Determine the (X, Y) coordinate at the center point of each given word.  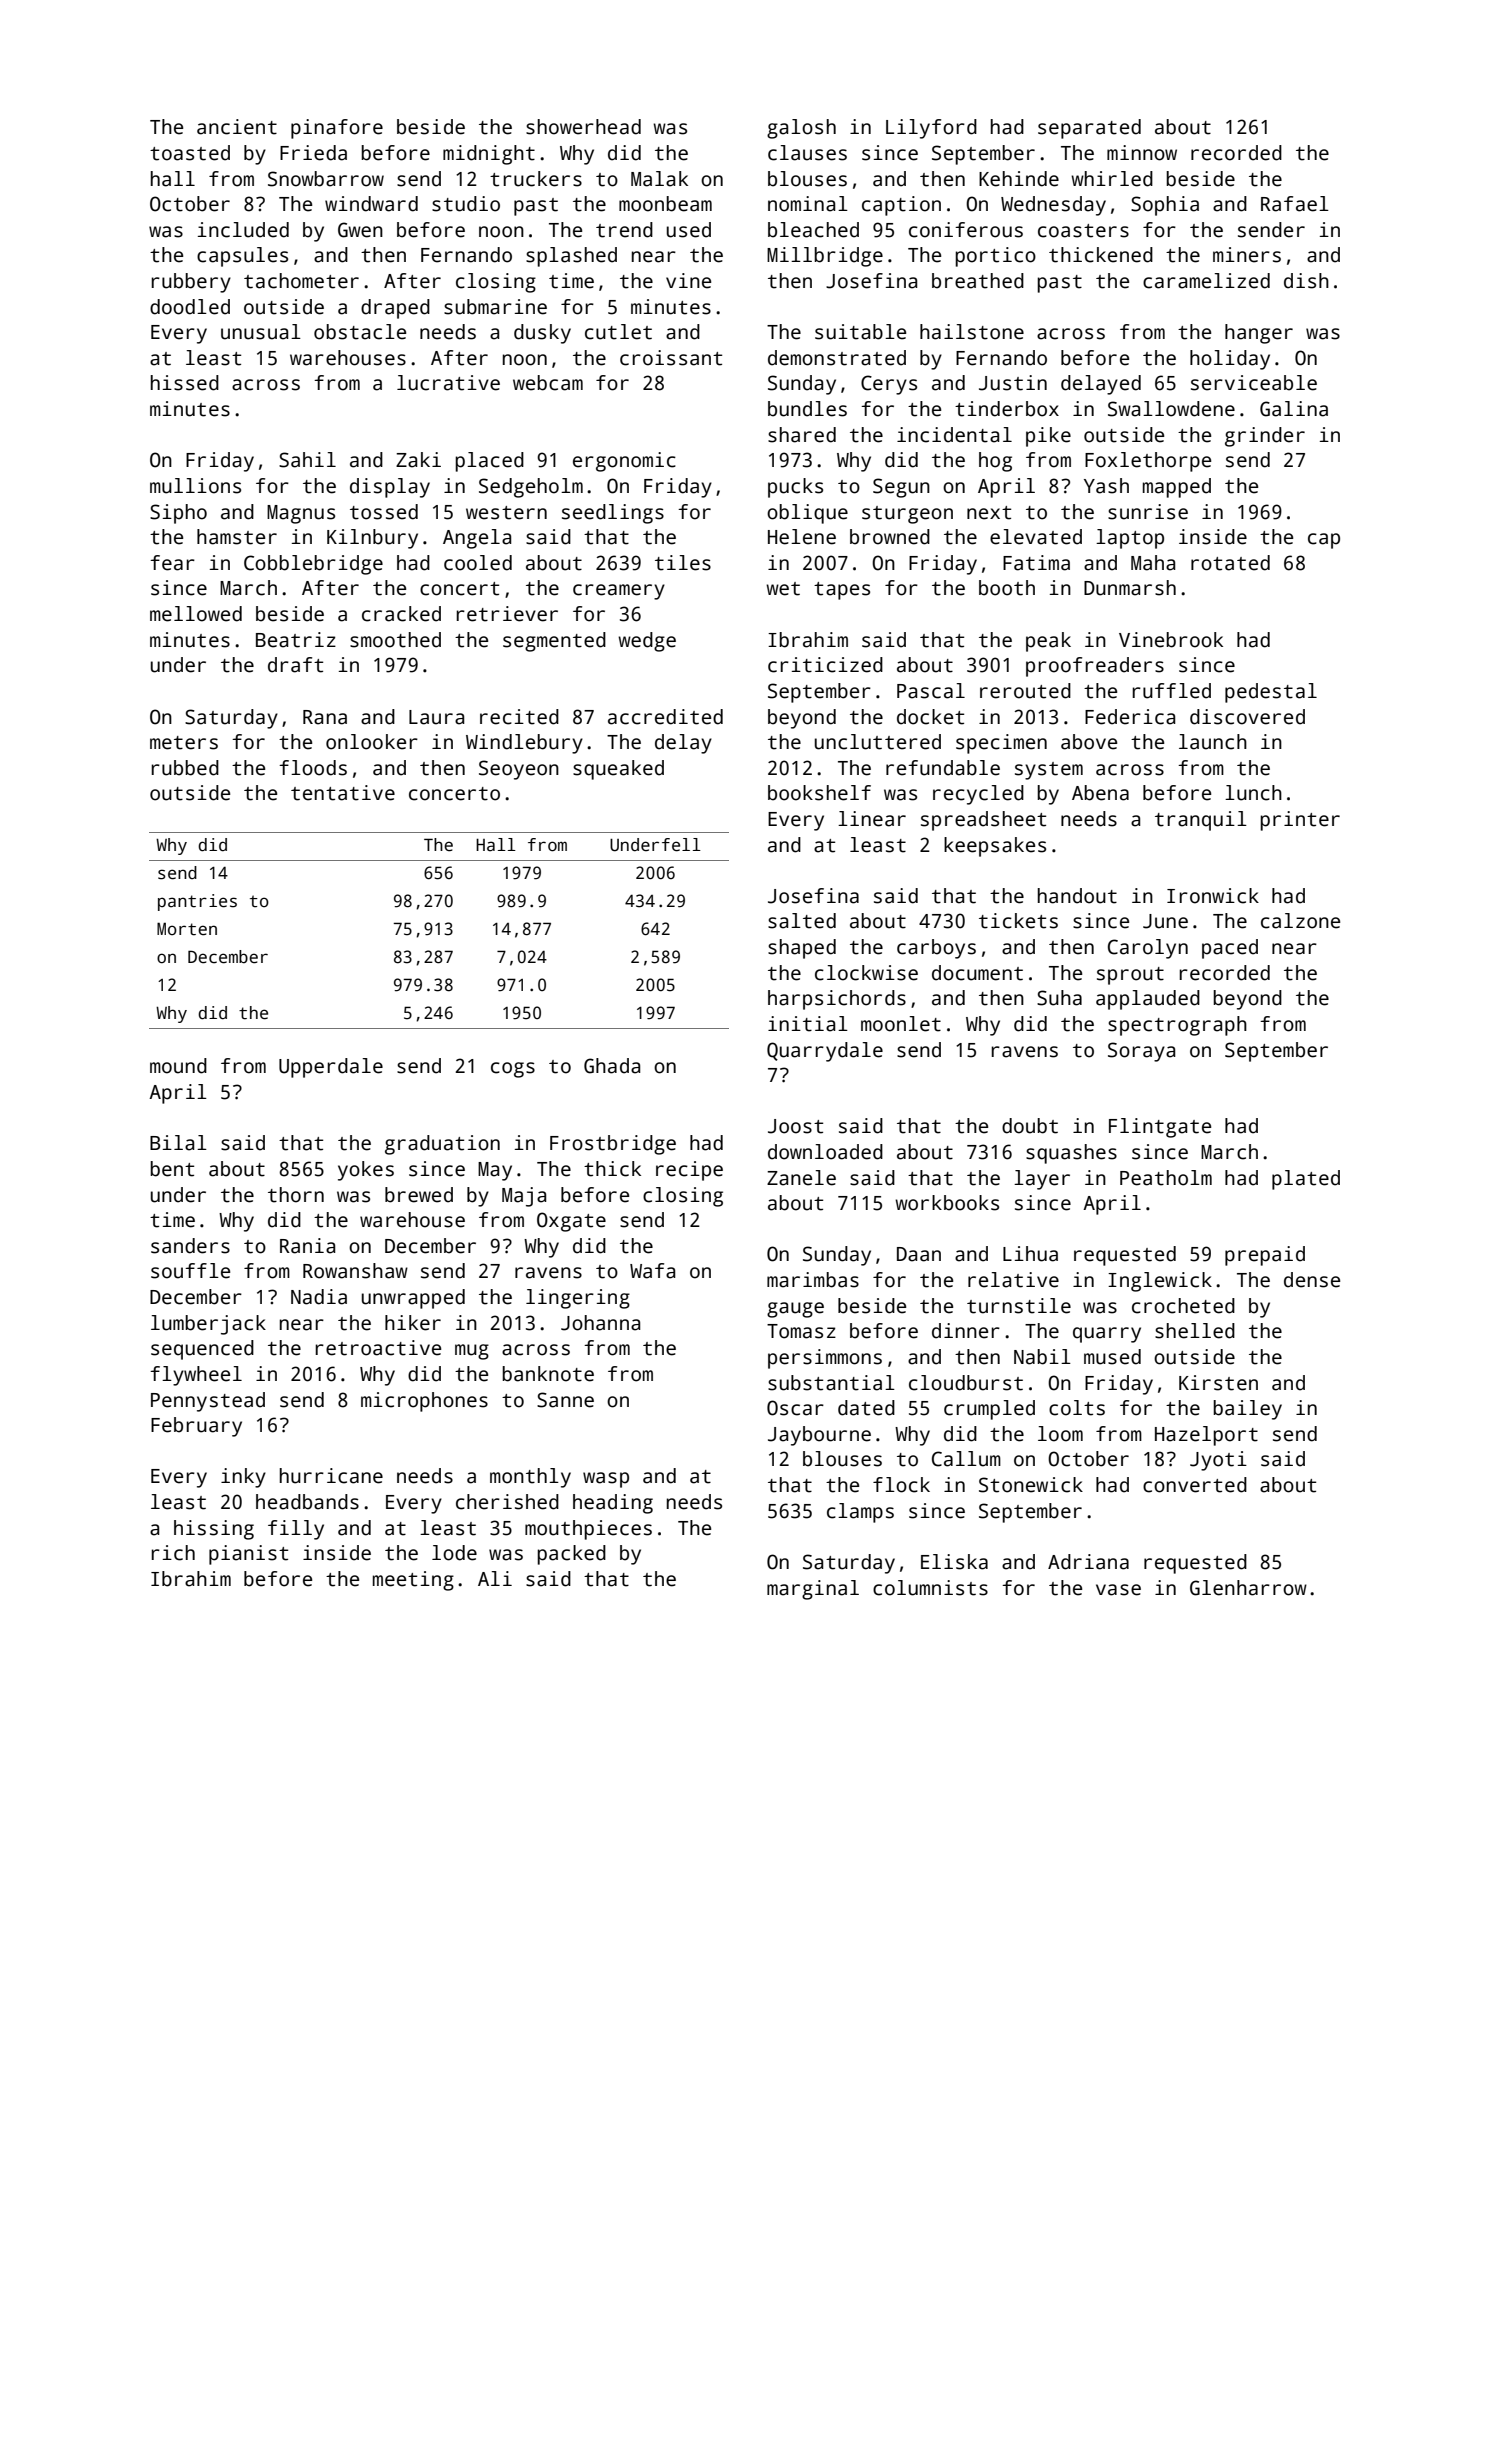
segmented (554, 642)
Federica (1130, 717)
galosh (801, 129)
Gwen (360, 230)
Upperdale (331, 1068)
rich (173, 1553)
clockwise (866, 973)
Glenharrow (1248, 1588)
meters (184, 743)
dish (1306, 281)
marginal (813, 1590)
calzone (1300, 921)
